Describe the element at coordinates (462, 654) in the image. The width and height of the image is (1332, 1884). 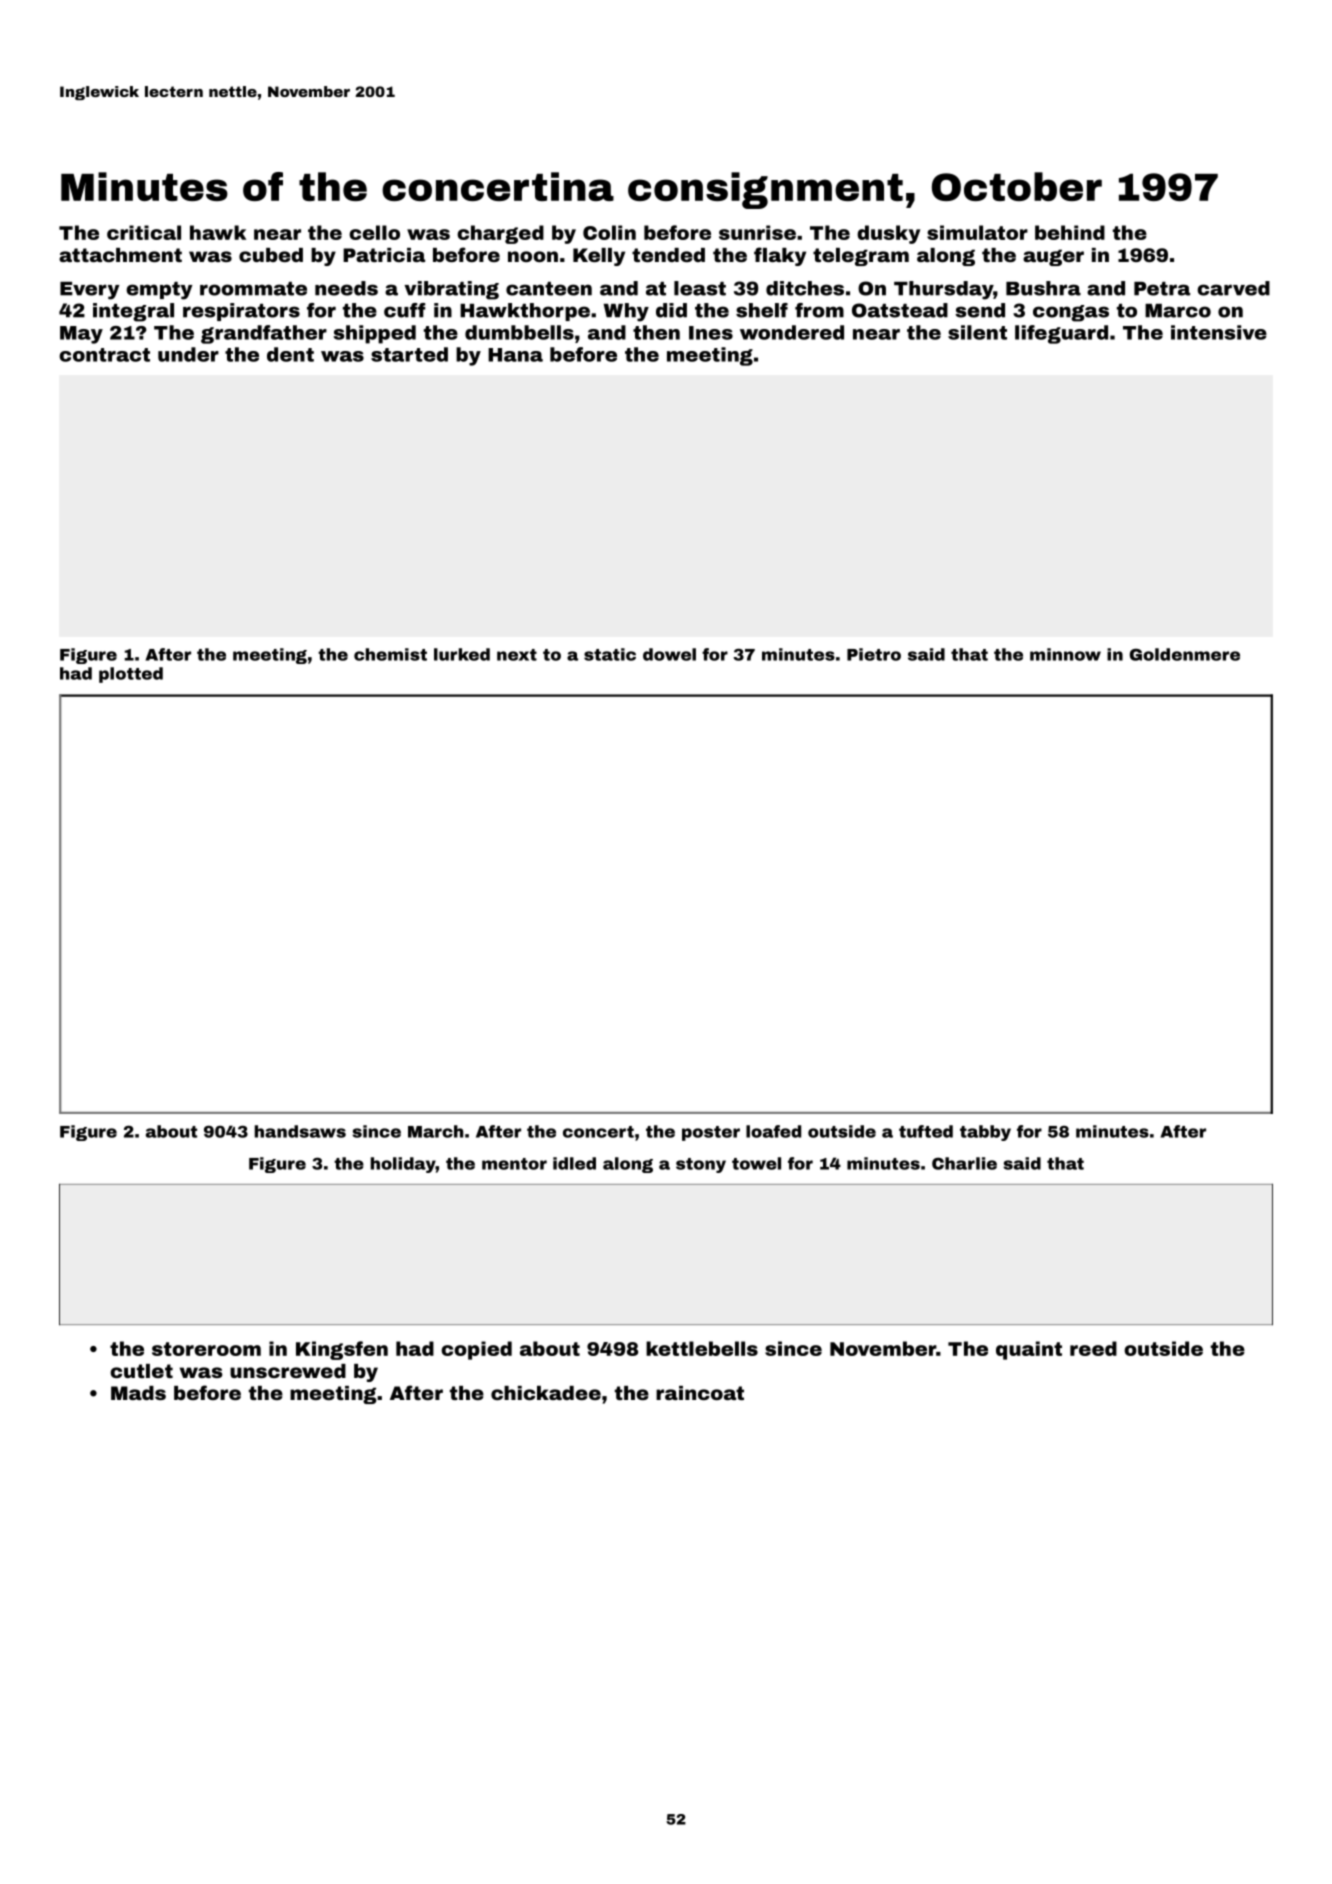
I see `lurked` at that location.
